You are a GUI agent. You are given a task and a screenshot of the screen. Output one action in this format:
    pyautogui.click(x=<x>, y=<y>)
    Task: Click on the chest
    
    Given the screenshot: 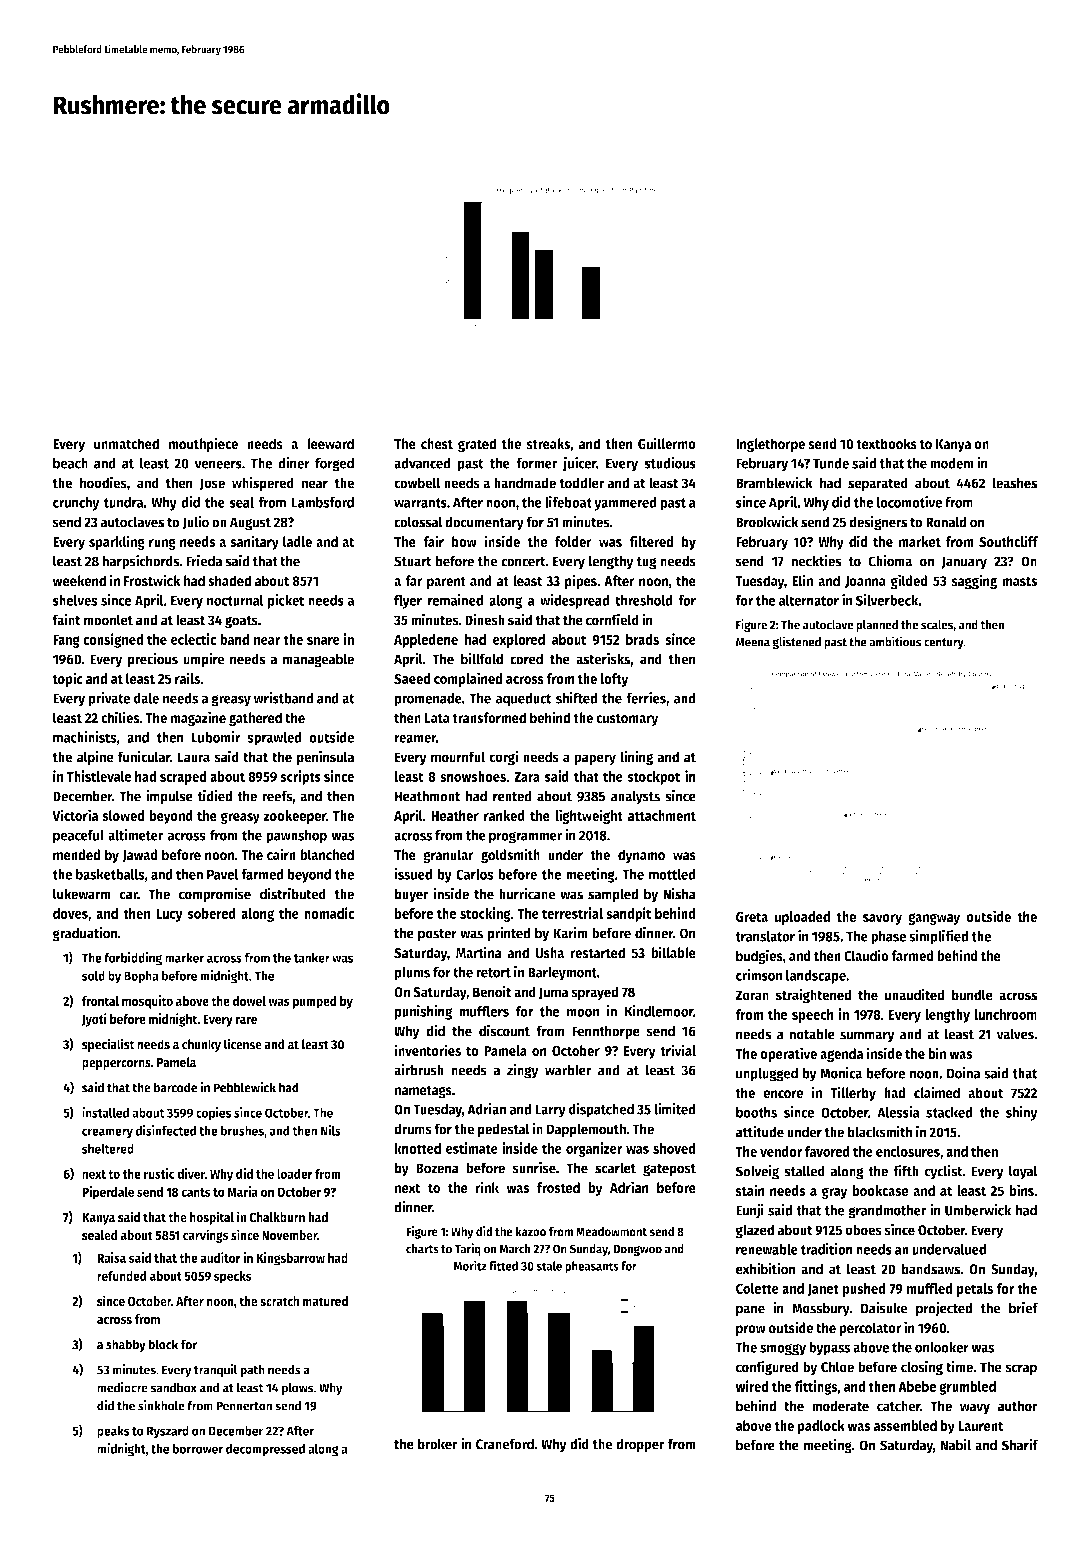 What is the action you would take?
    pyautogui.click(x=437, y=444)
